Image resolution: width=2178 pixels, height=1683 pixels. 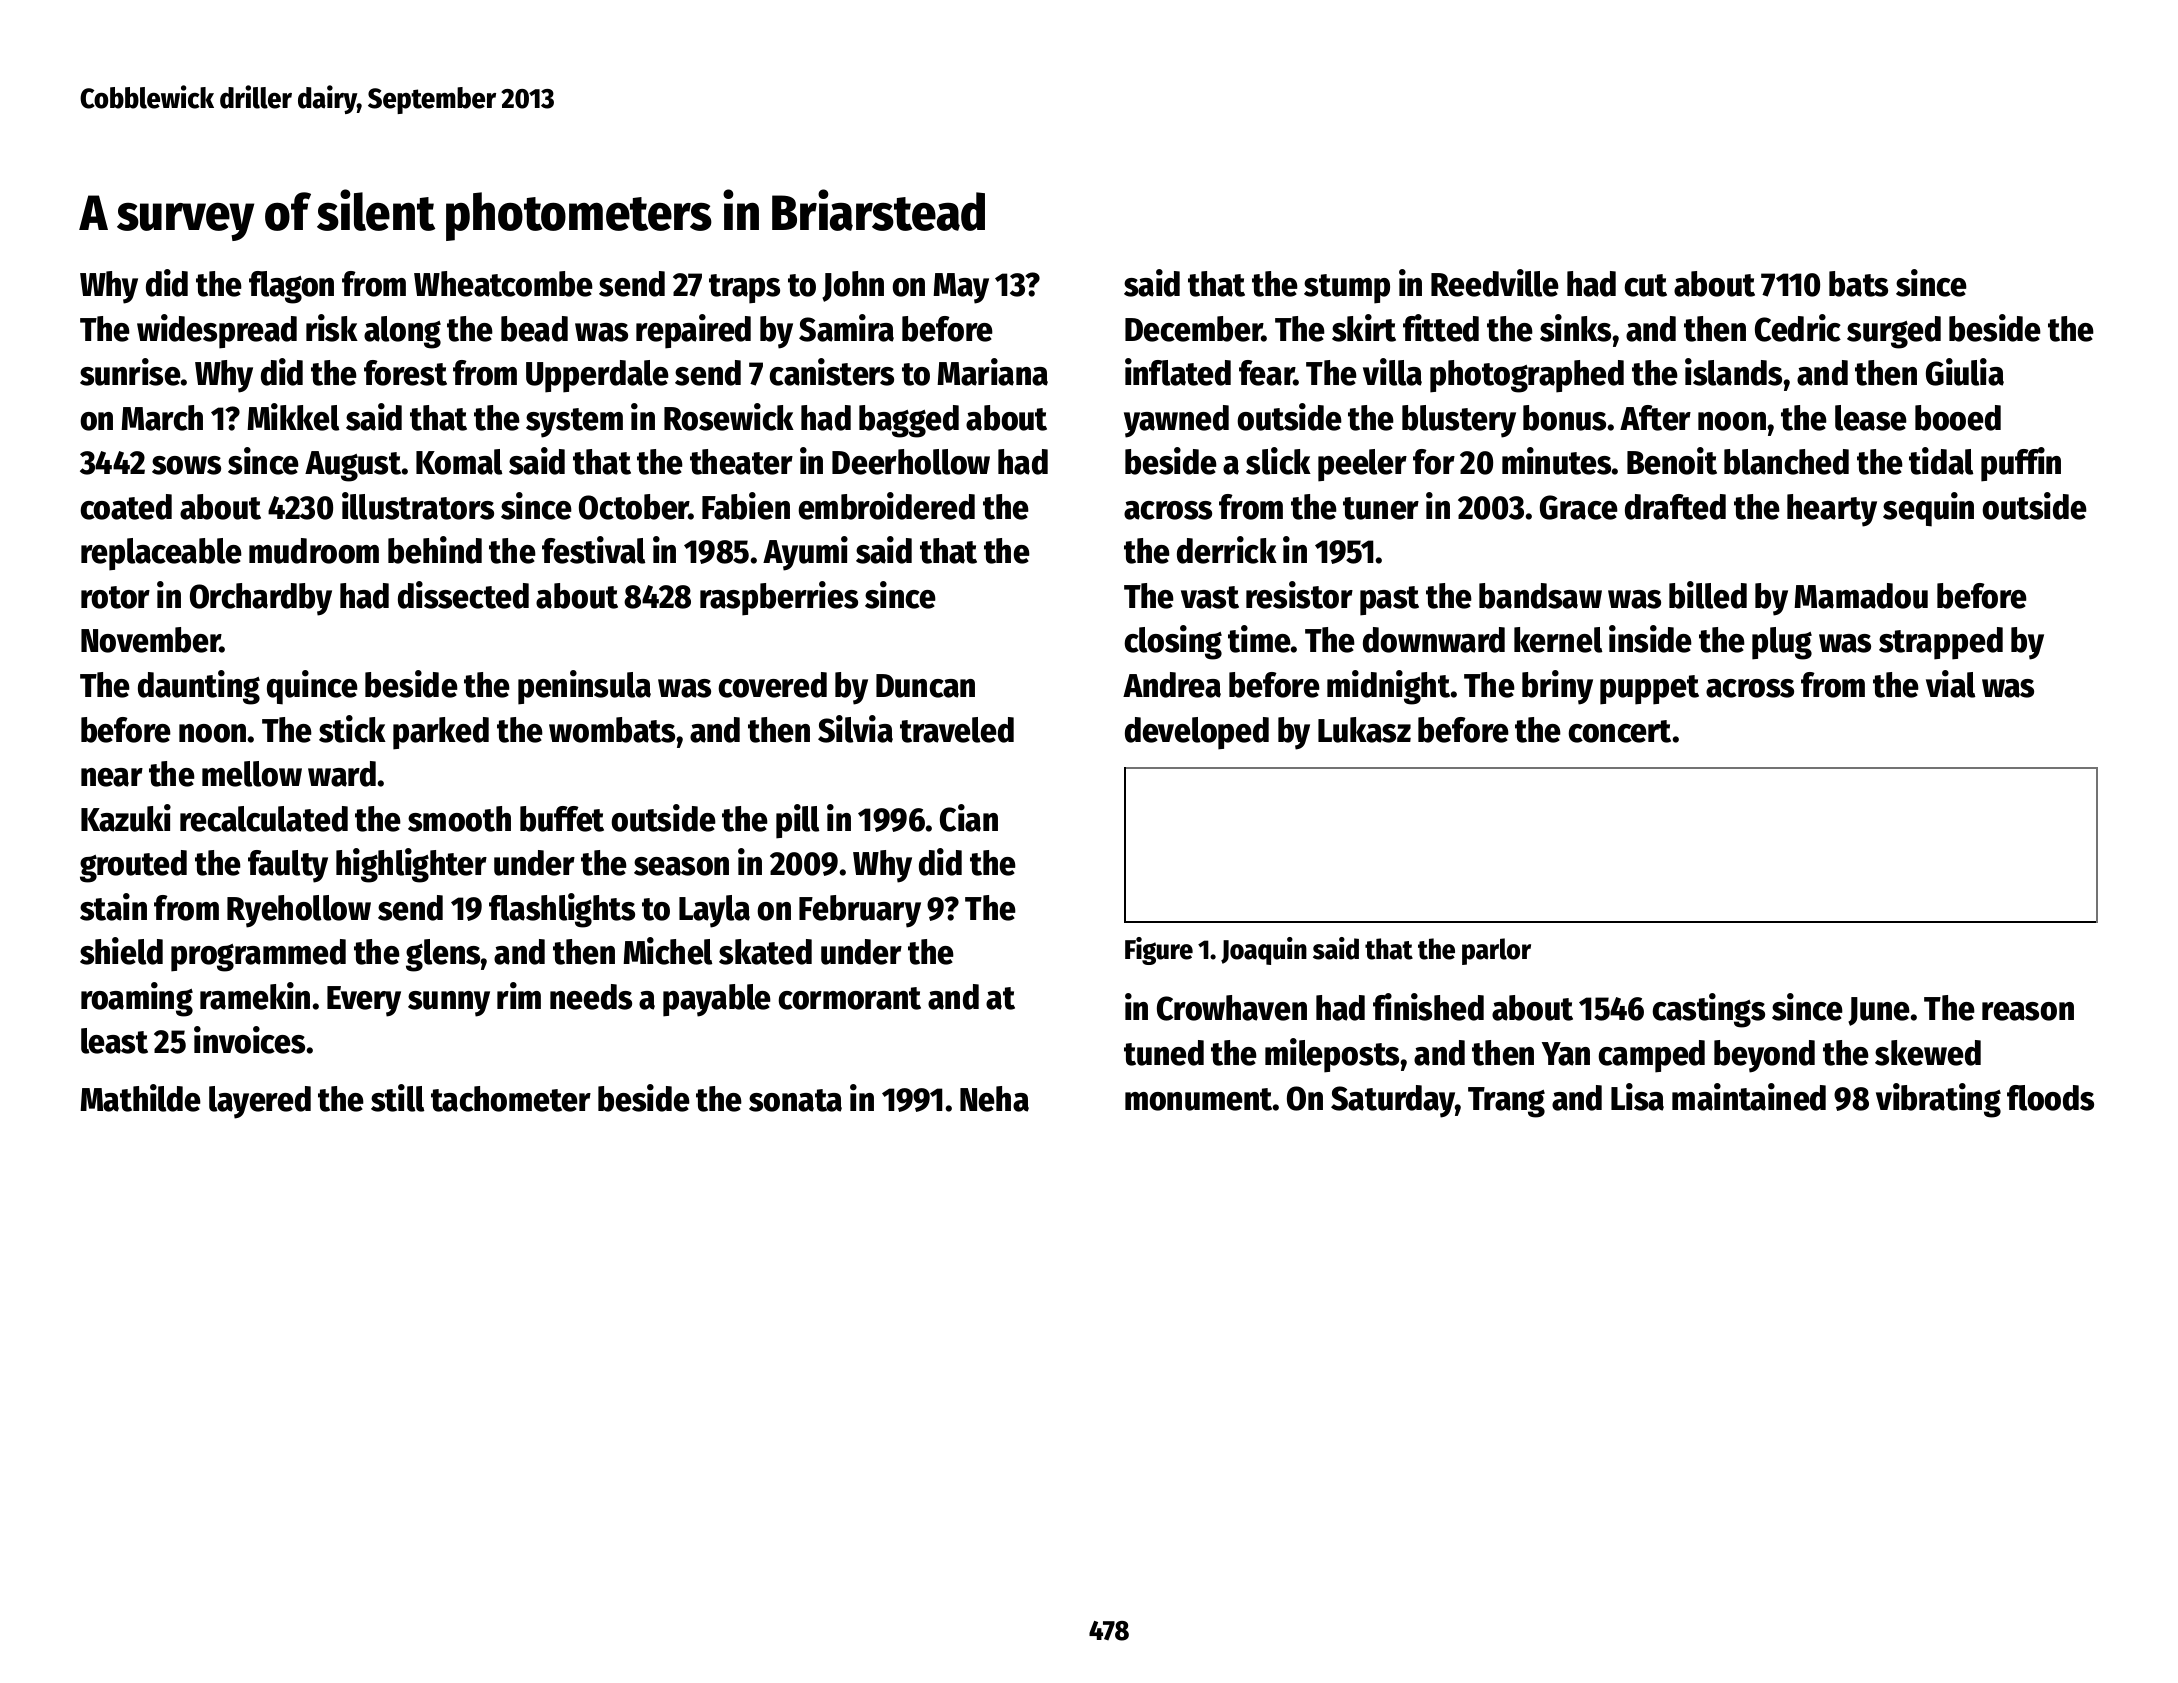 I want to click on stump, so click(x=1347, y=289).
